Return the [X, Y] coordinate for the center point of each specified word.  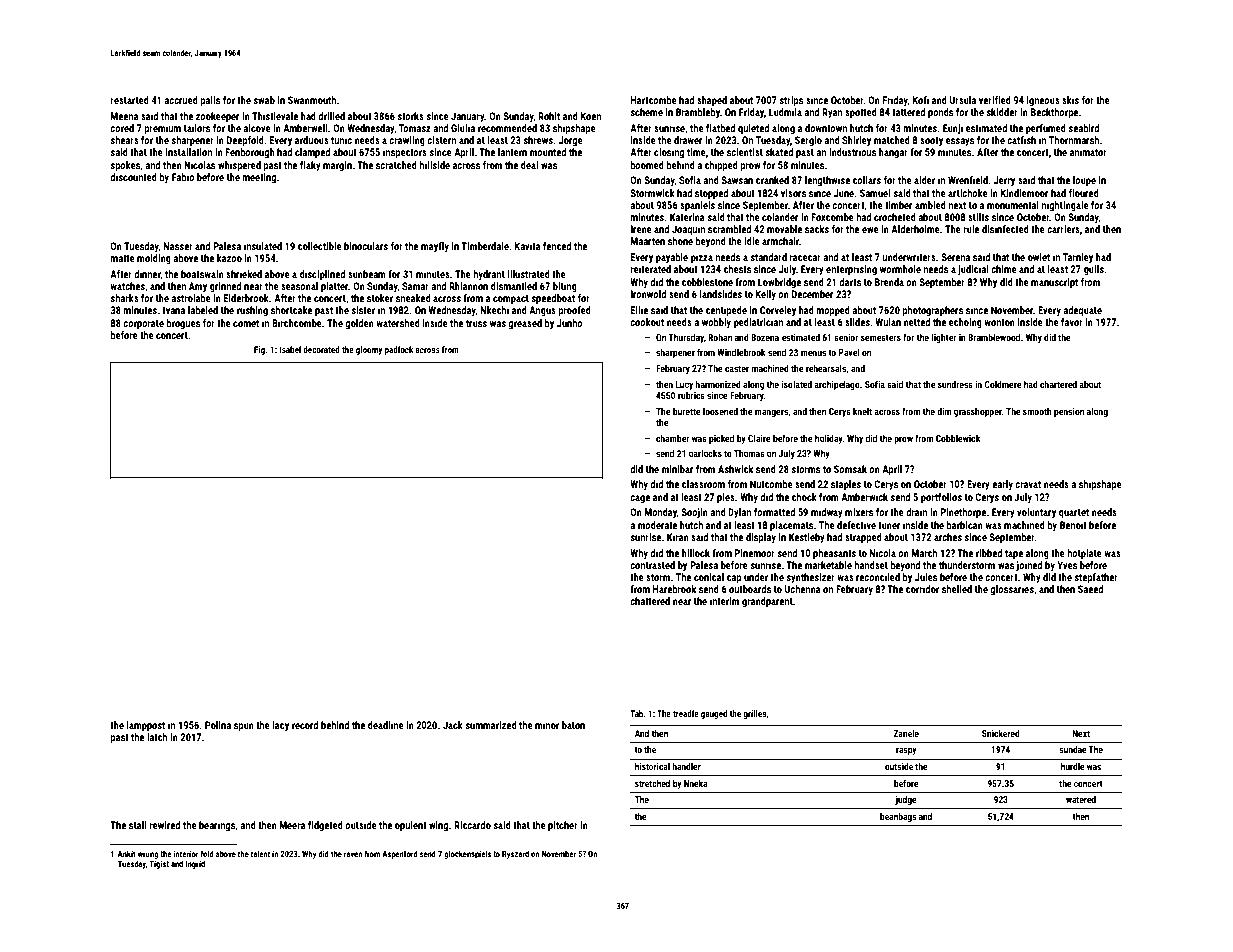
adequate [1082, 311]
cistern [441, 140]
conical [709, 577]
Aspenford [400, 854]
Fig [259, 350]
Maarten [648, 241]
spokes [125, 166]
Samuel [875, 193]
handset [871, 565]
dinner [147, 275]
